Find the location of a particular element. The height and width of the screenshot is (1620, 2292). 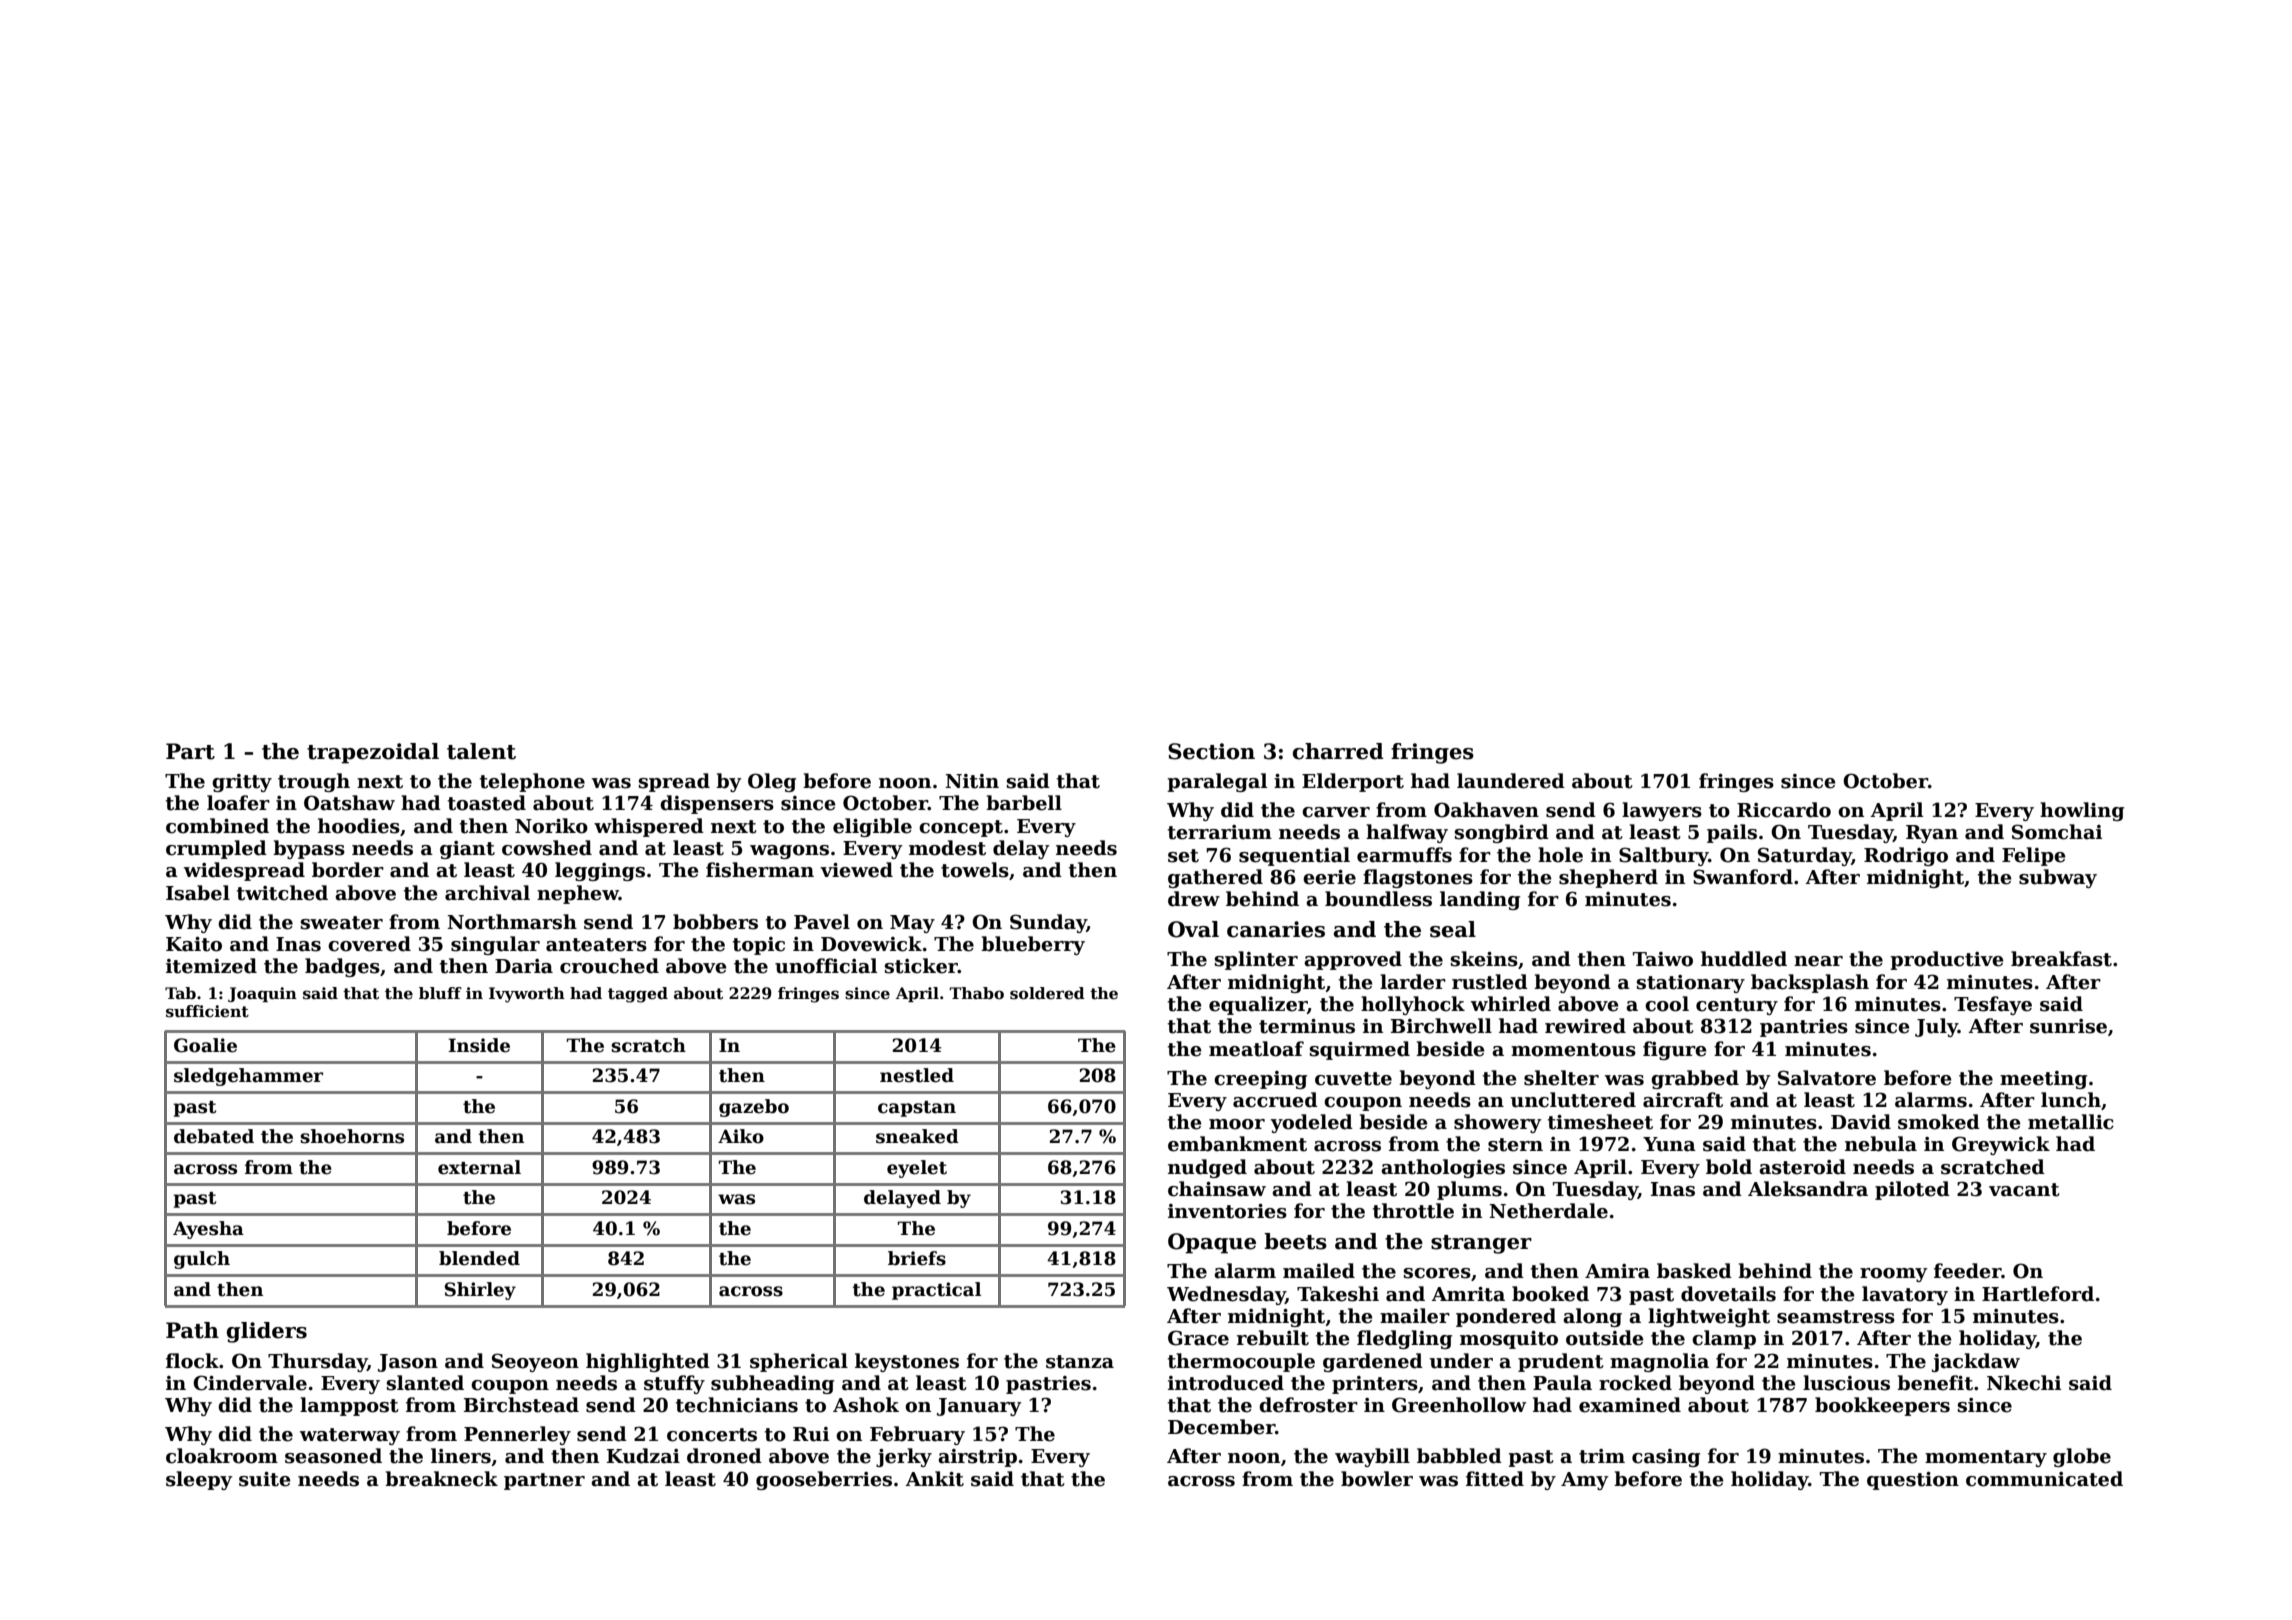

moor is located at coordinates (1237, 1124).
